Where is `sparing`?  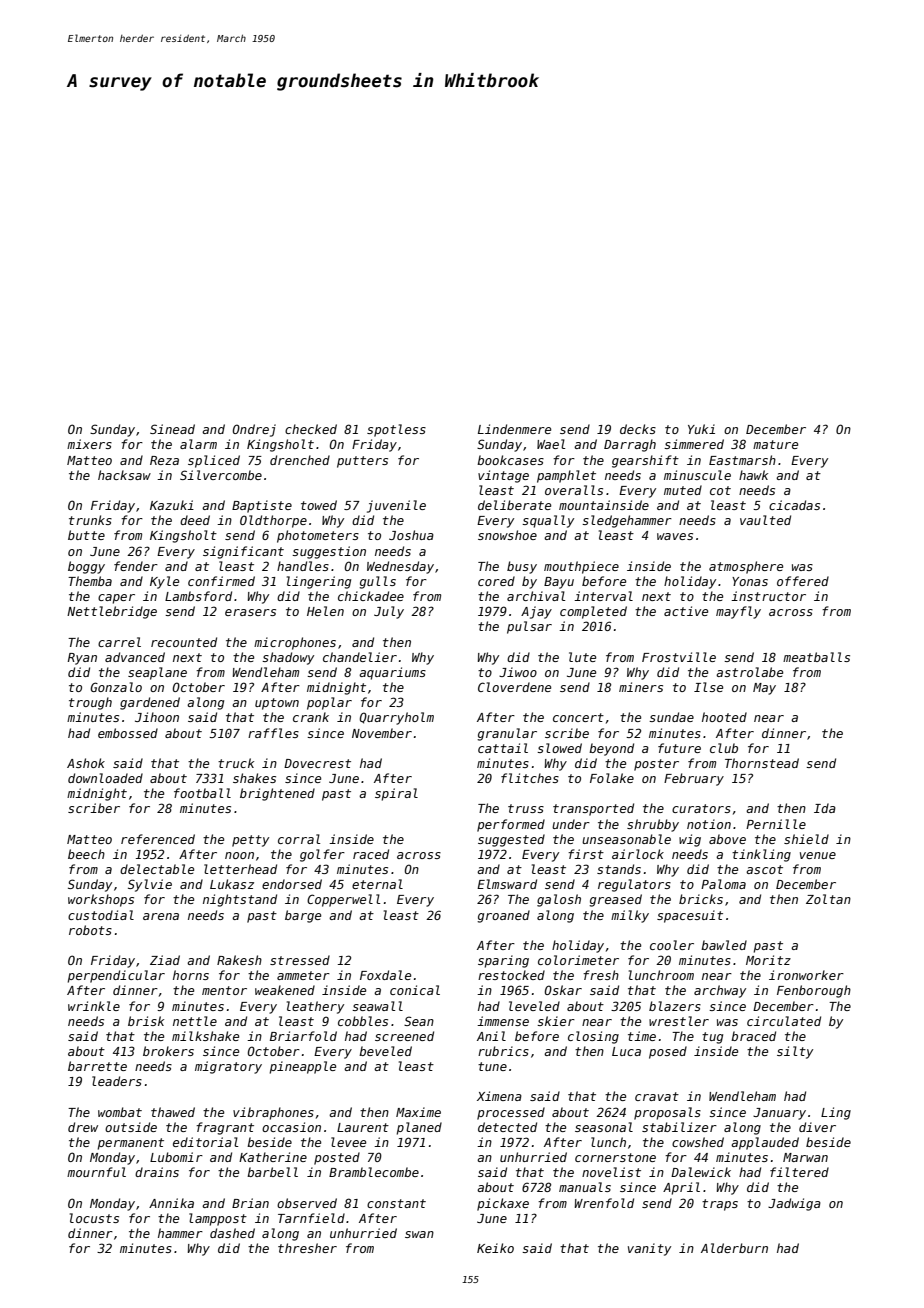
sparing is located at coordinates (503, 961).
